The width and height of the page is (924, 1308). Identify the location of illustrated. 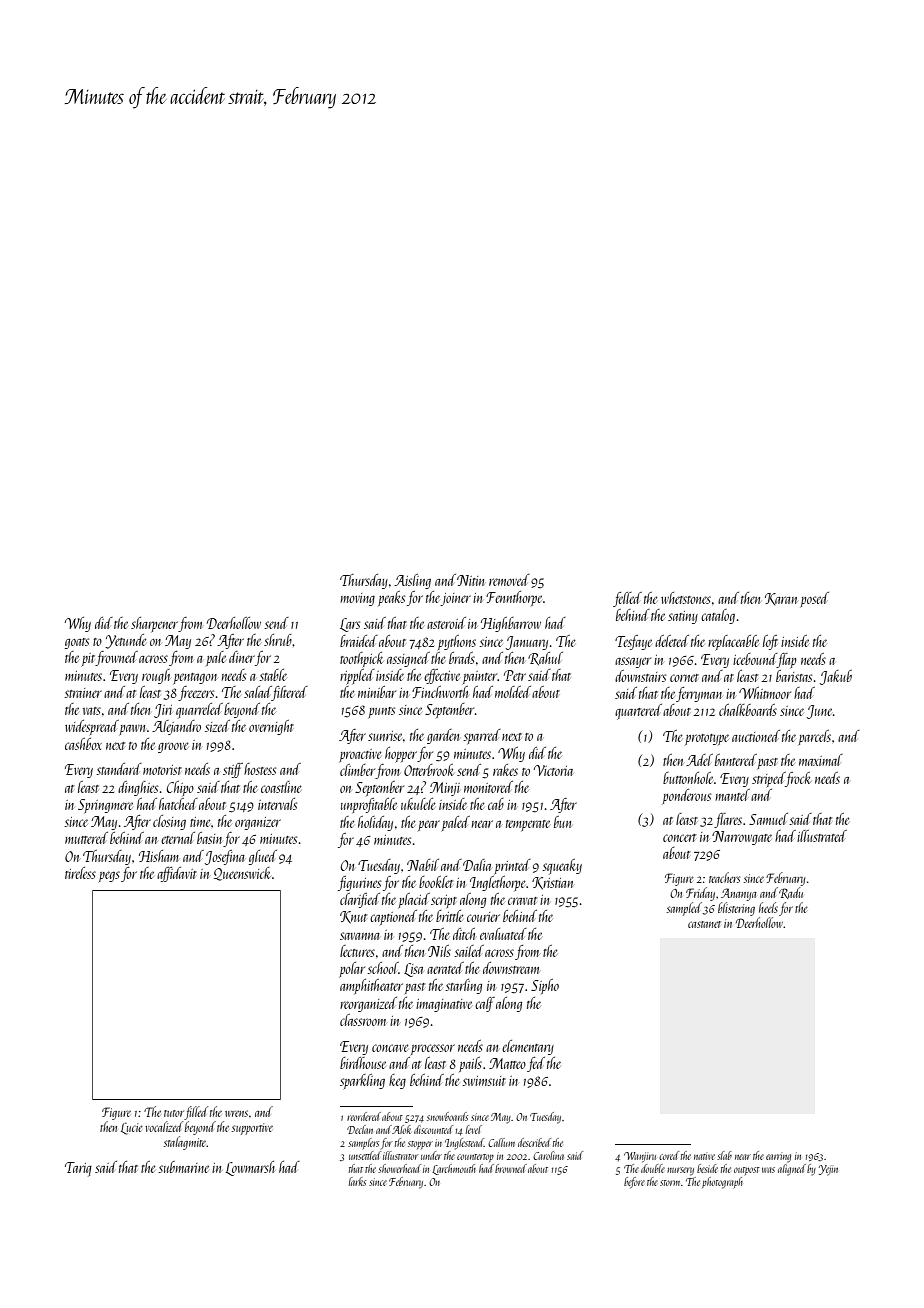
(822, 836).
